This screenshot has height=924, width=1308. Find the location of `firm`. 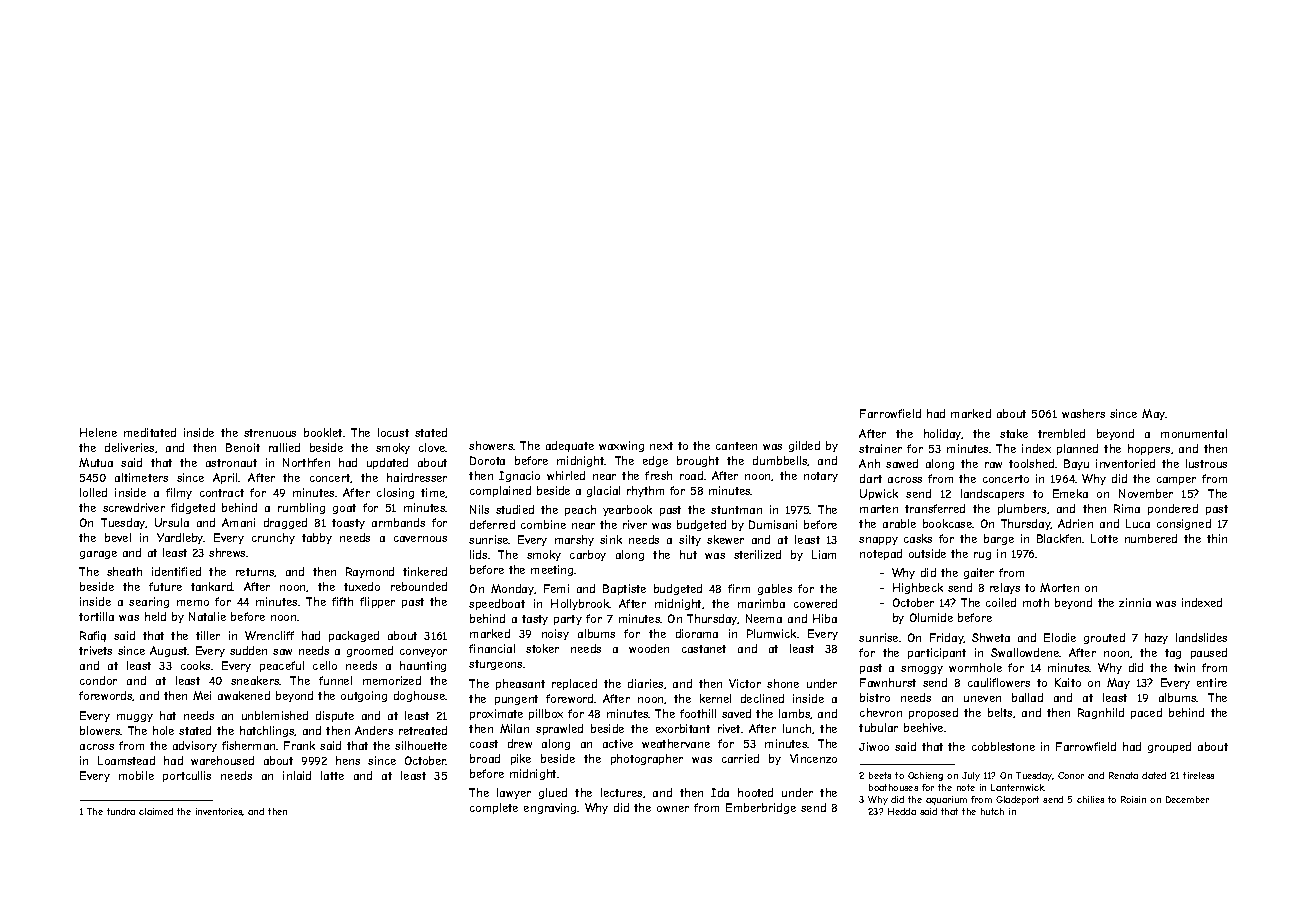

firm is located at coordinates (739, 588).
